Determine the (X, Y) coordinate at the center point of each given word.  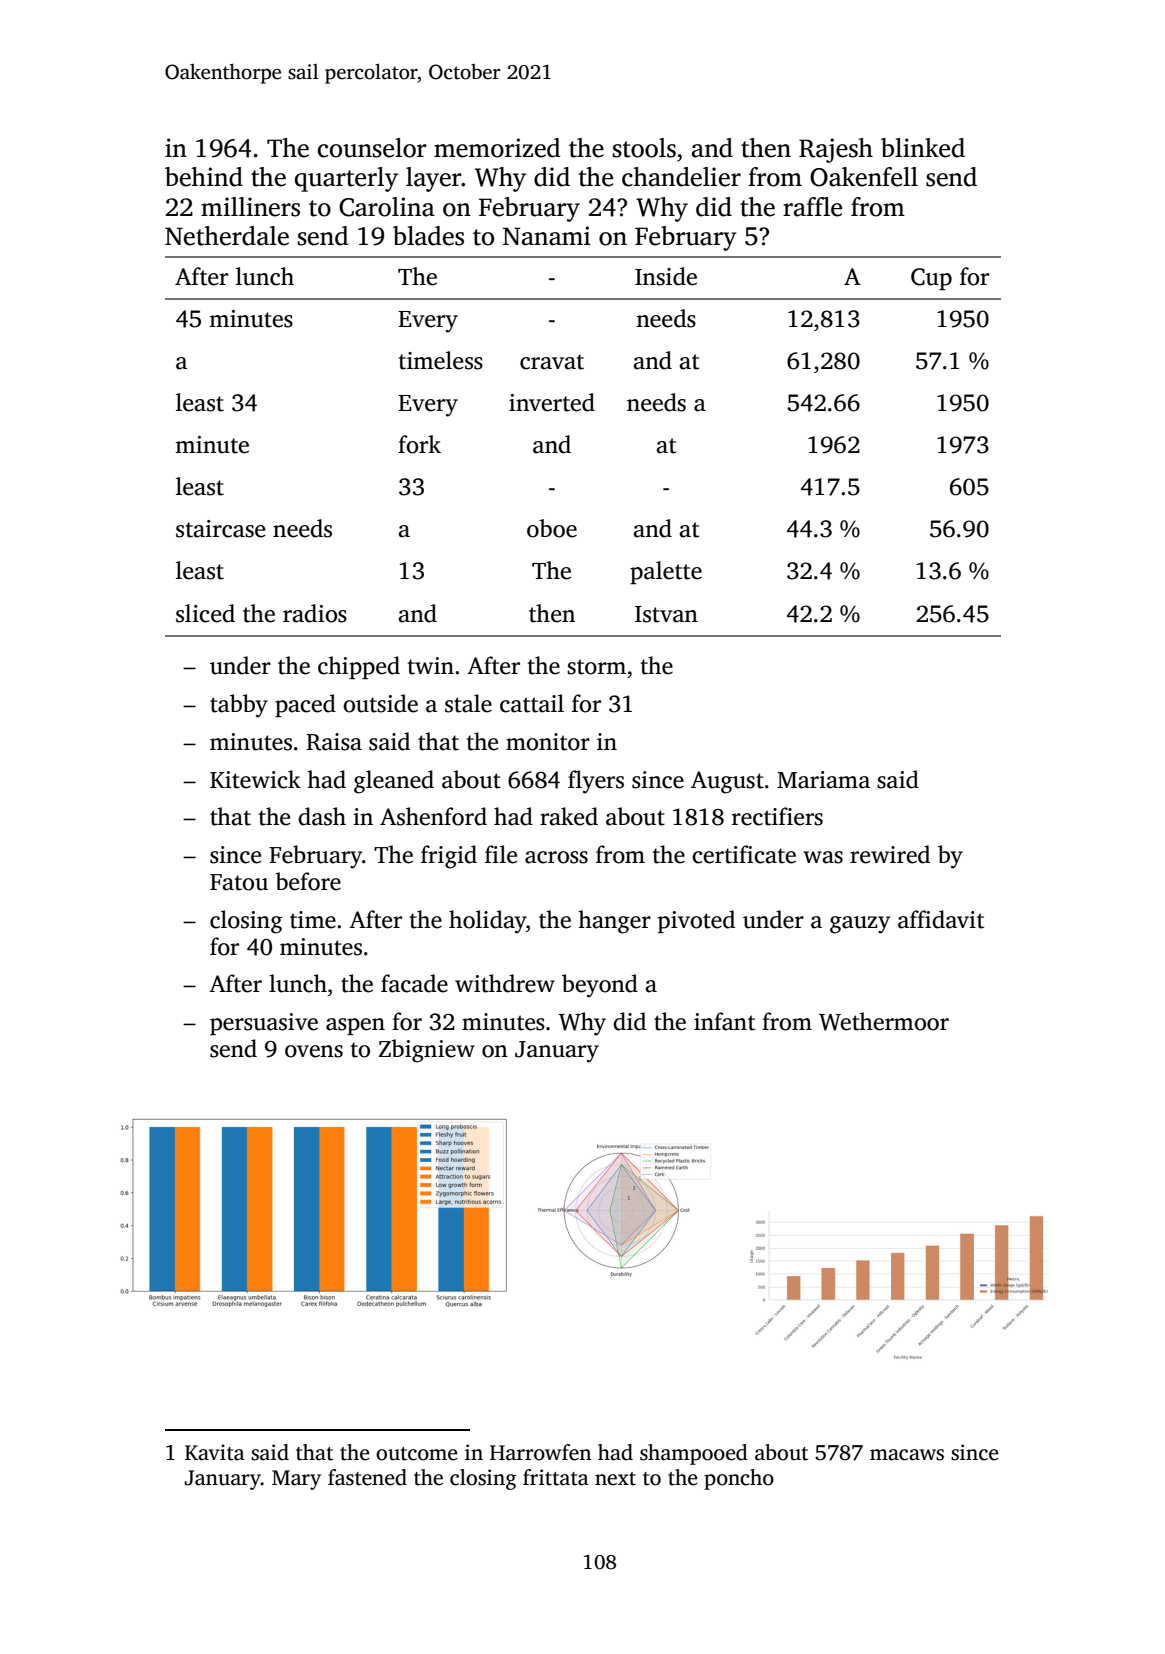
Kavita (215, 1452)
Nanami (547, 236)
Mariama (823, 780)
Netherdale (227, 236)
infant (724, 1021)
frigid (449, 857)
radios (315, 613)
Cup (931, 279)
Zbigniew (427, 1051)
